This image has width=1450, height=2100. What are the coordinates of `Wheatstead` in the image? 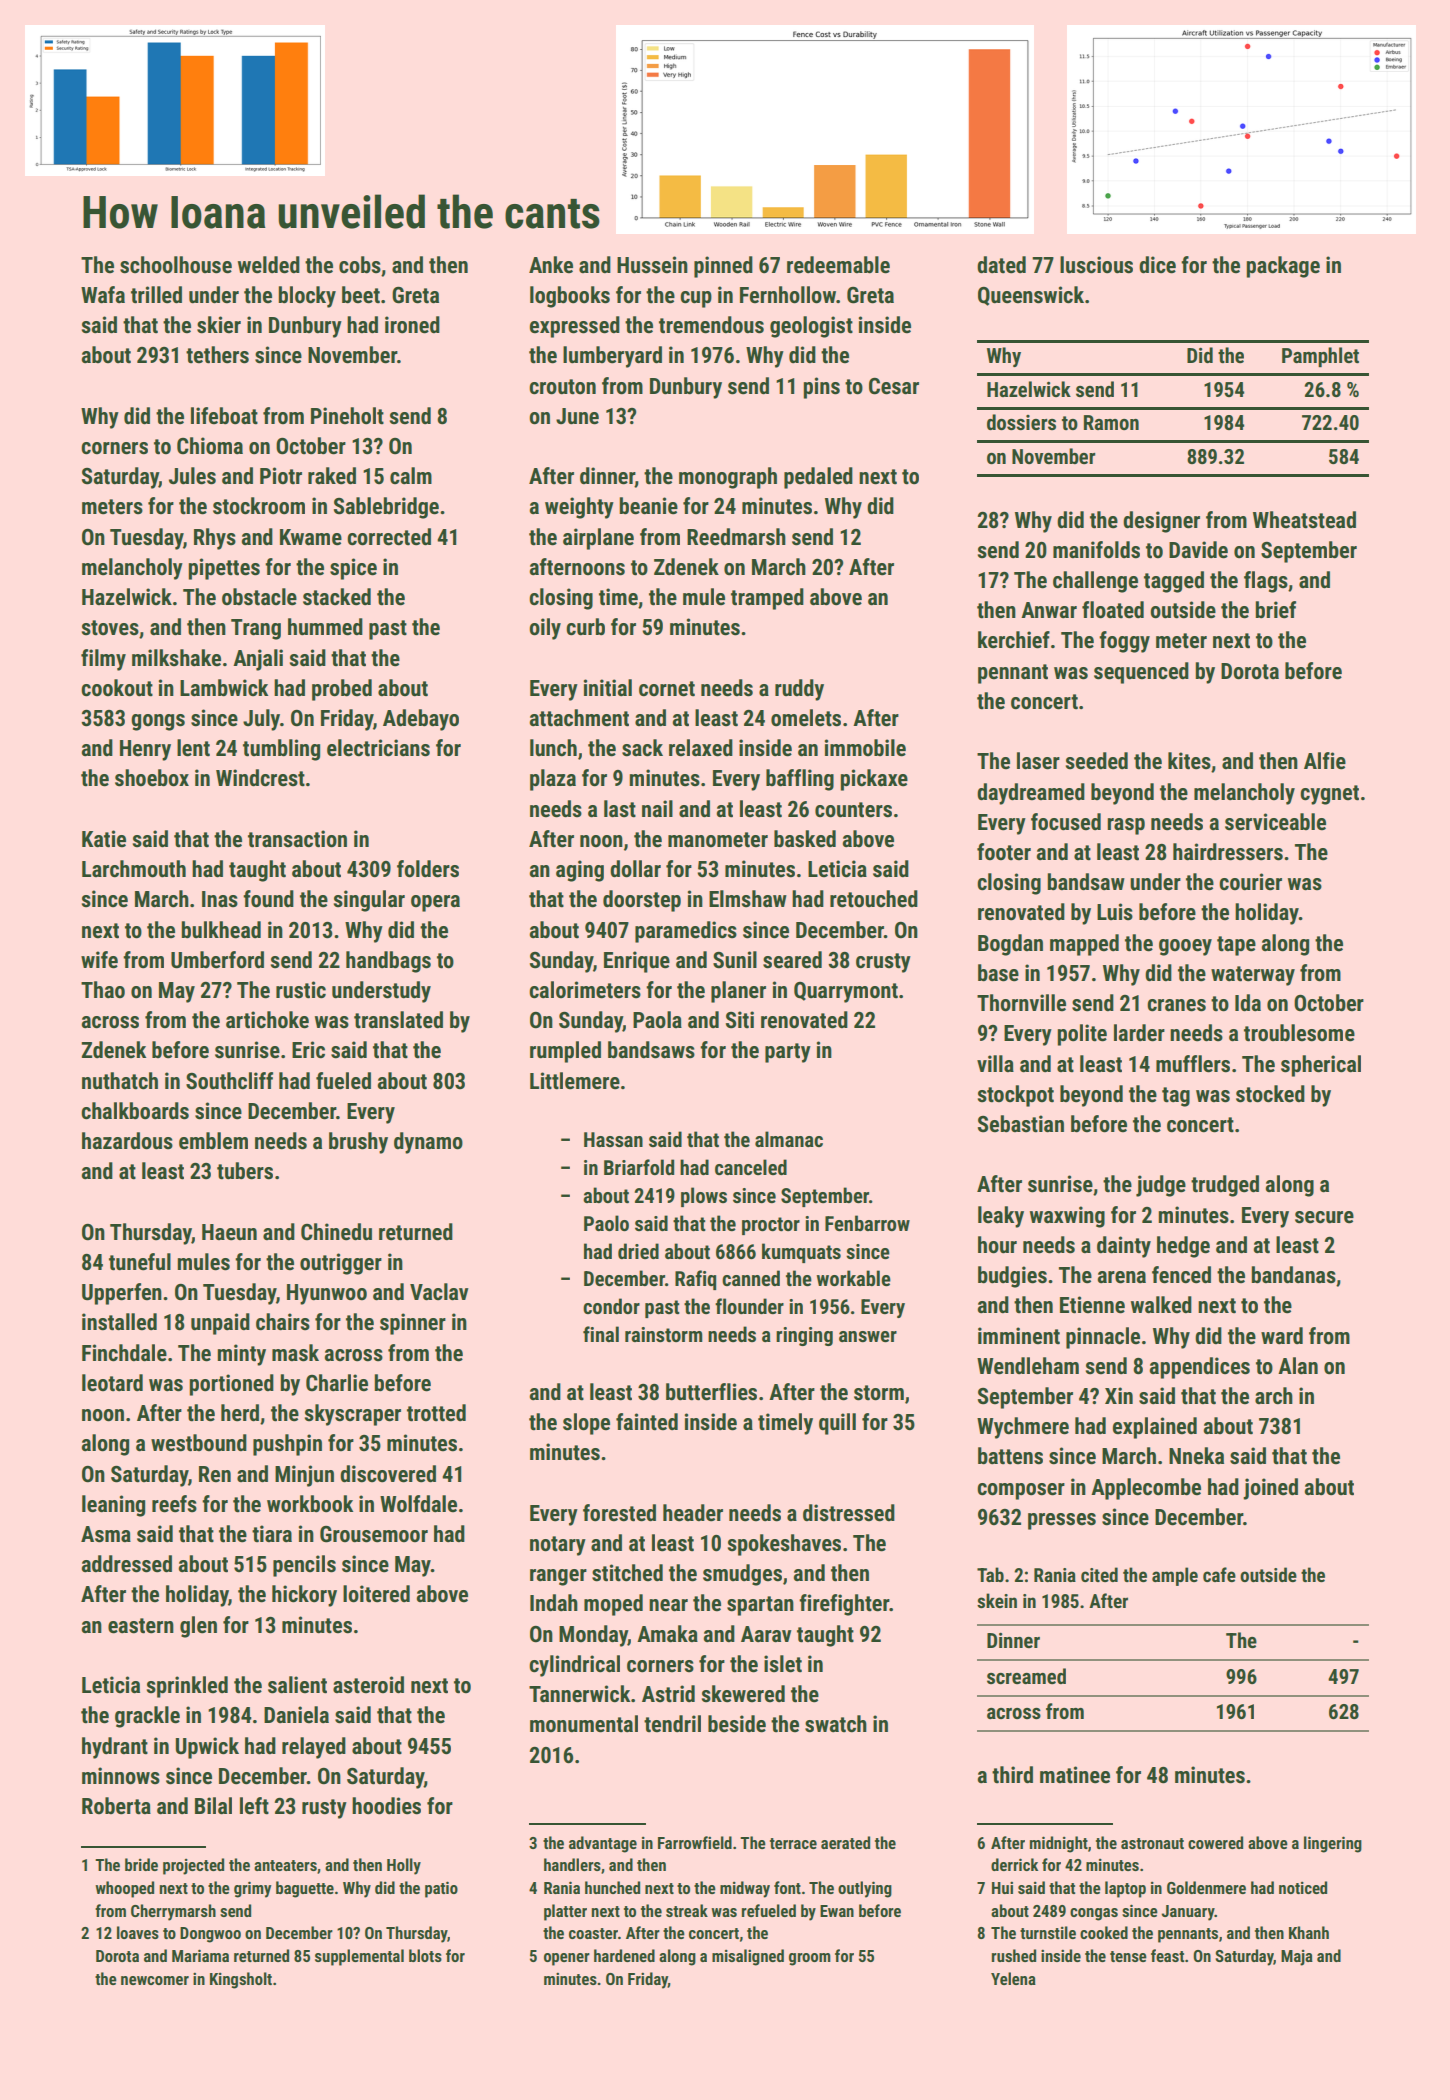 It's located at (1304, 520).
